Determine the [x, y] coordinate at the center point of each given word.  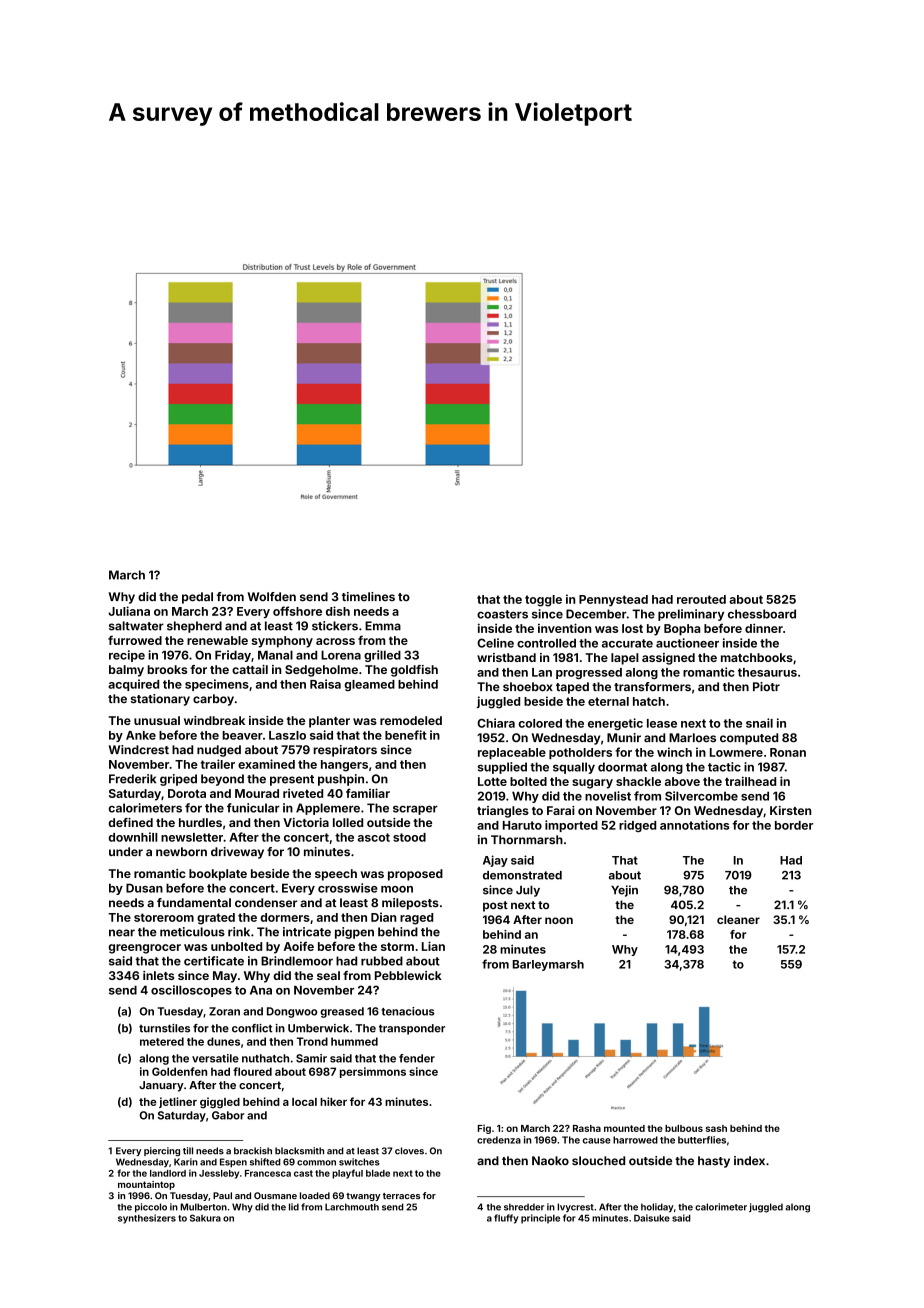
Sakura [205, 1218]
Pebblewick [408, 975]
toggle [543, 601]
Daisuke [652, 1218]
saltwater [136, 626]
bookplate [218, 875]
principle [540, 1219]
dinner [764, 628]
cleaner [738, 919]
